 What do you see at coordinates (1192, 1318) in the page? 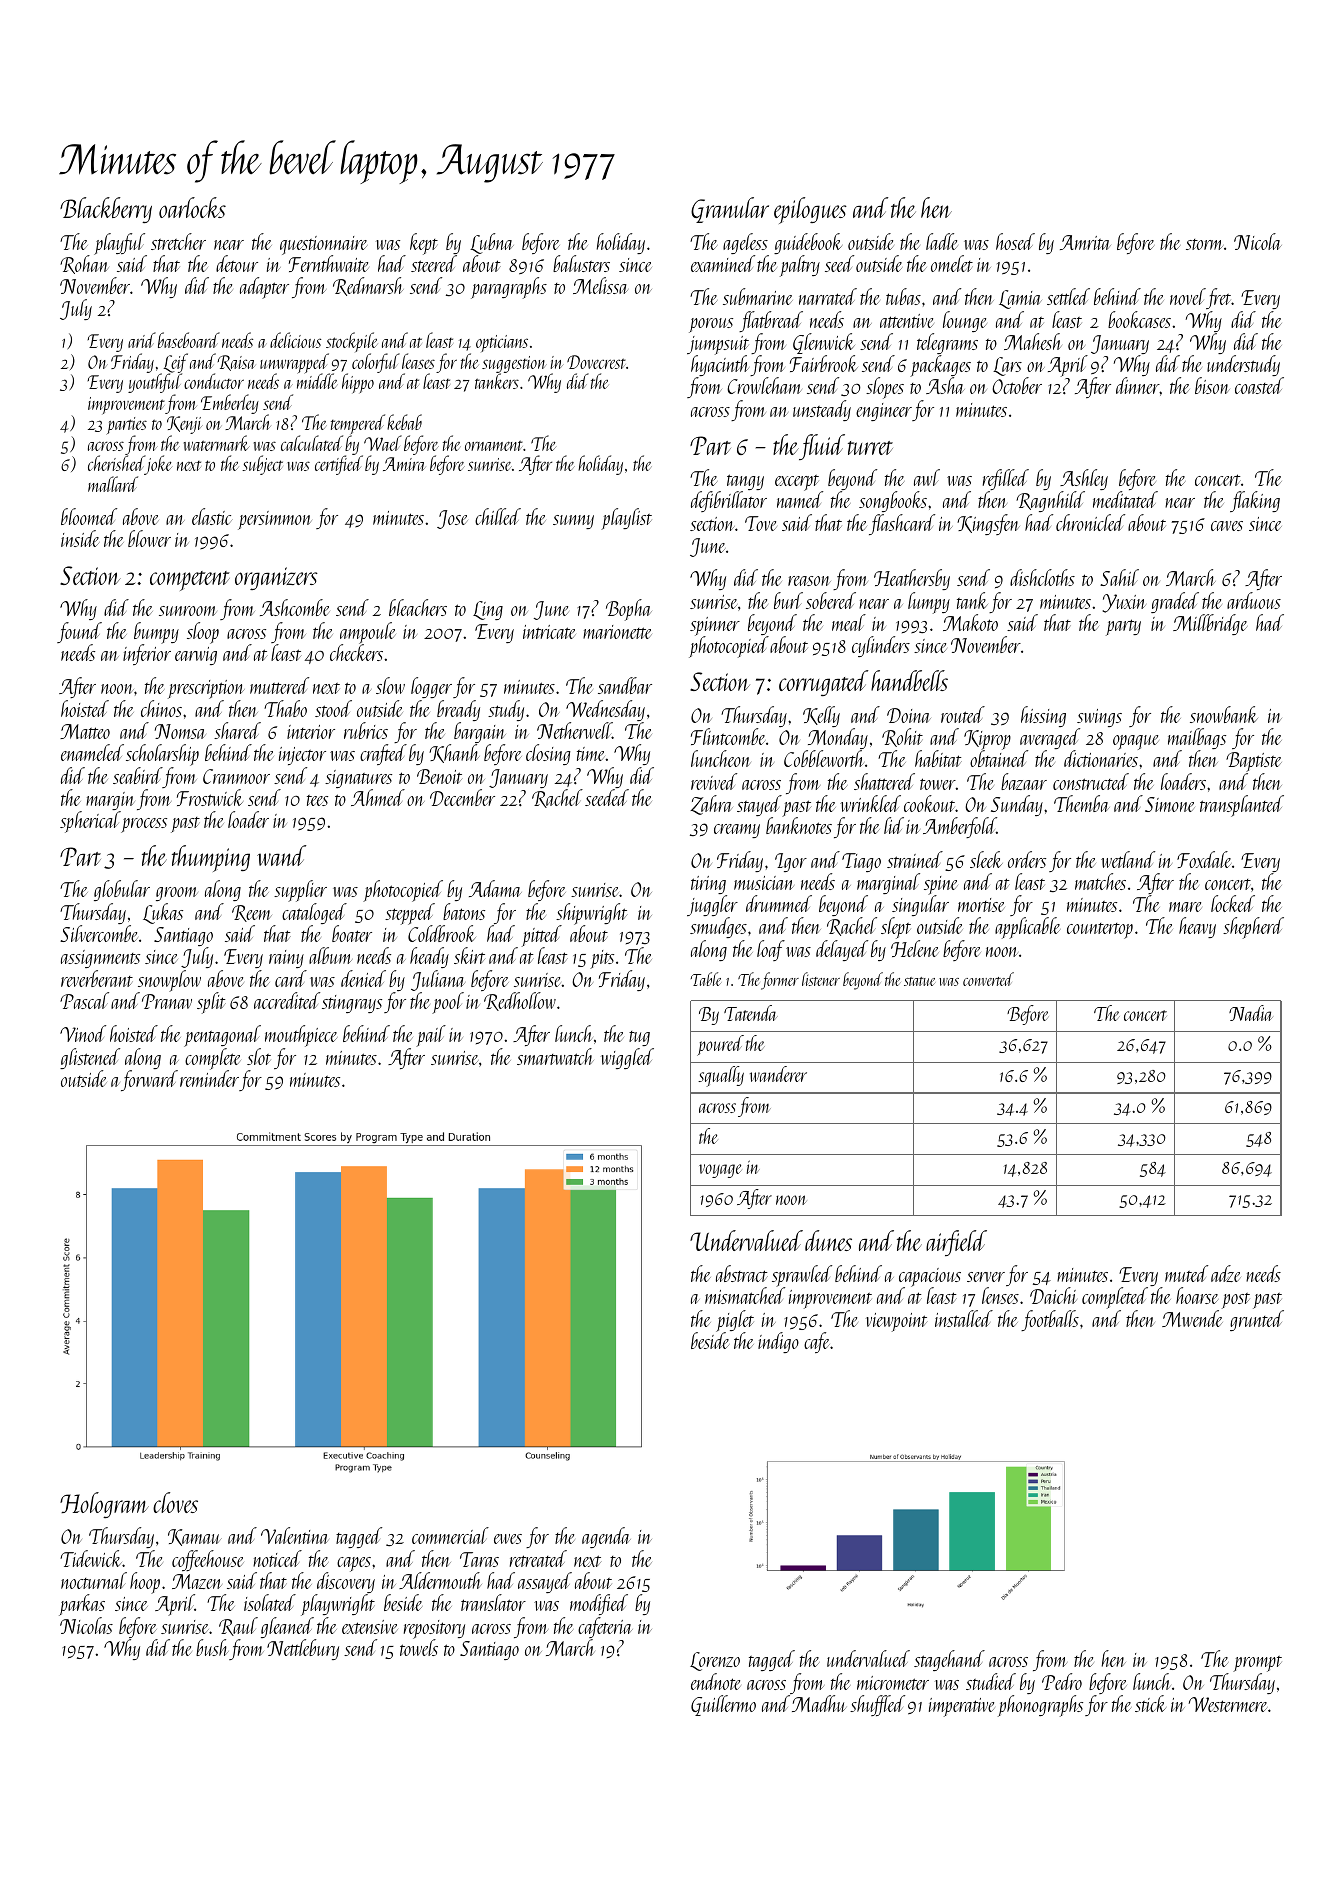
I see `Mwende` at bounding box center [1192, 1318].
